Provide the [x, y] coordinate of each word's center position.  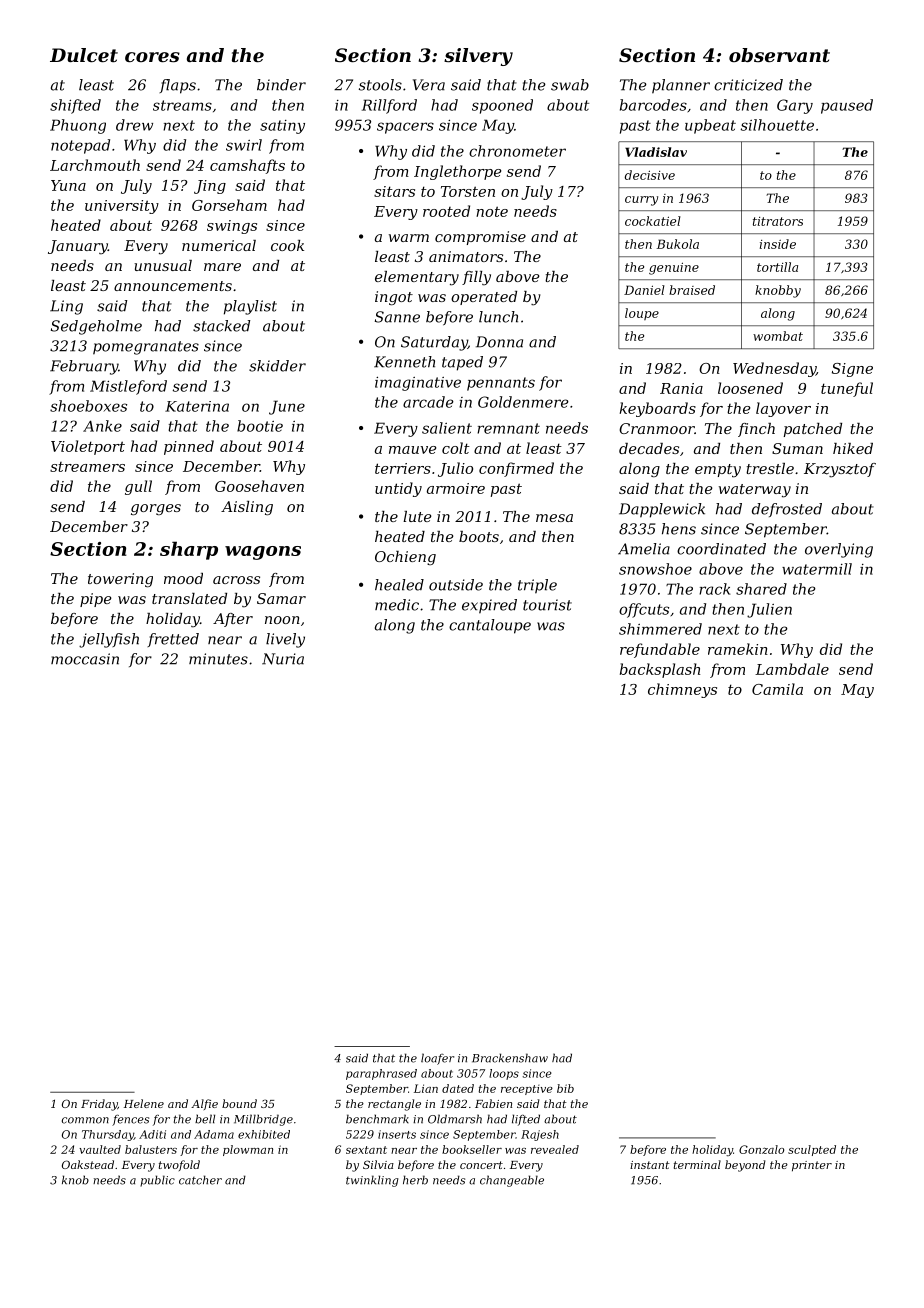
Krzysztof [840, 470]
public [157, 1181]
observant [779, 55]
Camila [777, 689]
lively [285, 640]
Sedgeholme [96, 327]
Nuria [283, 659]
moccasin [85, 659]
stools [380, 85]
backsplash [660, 670]
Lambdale [792, 669]
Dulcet [84, 55]
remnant [508, 428]
